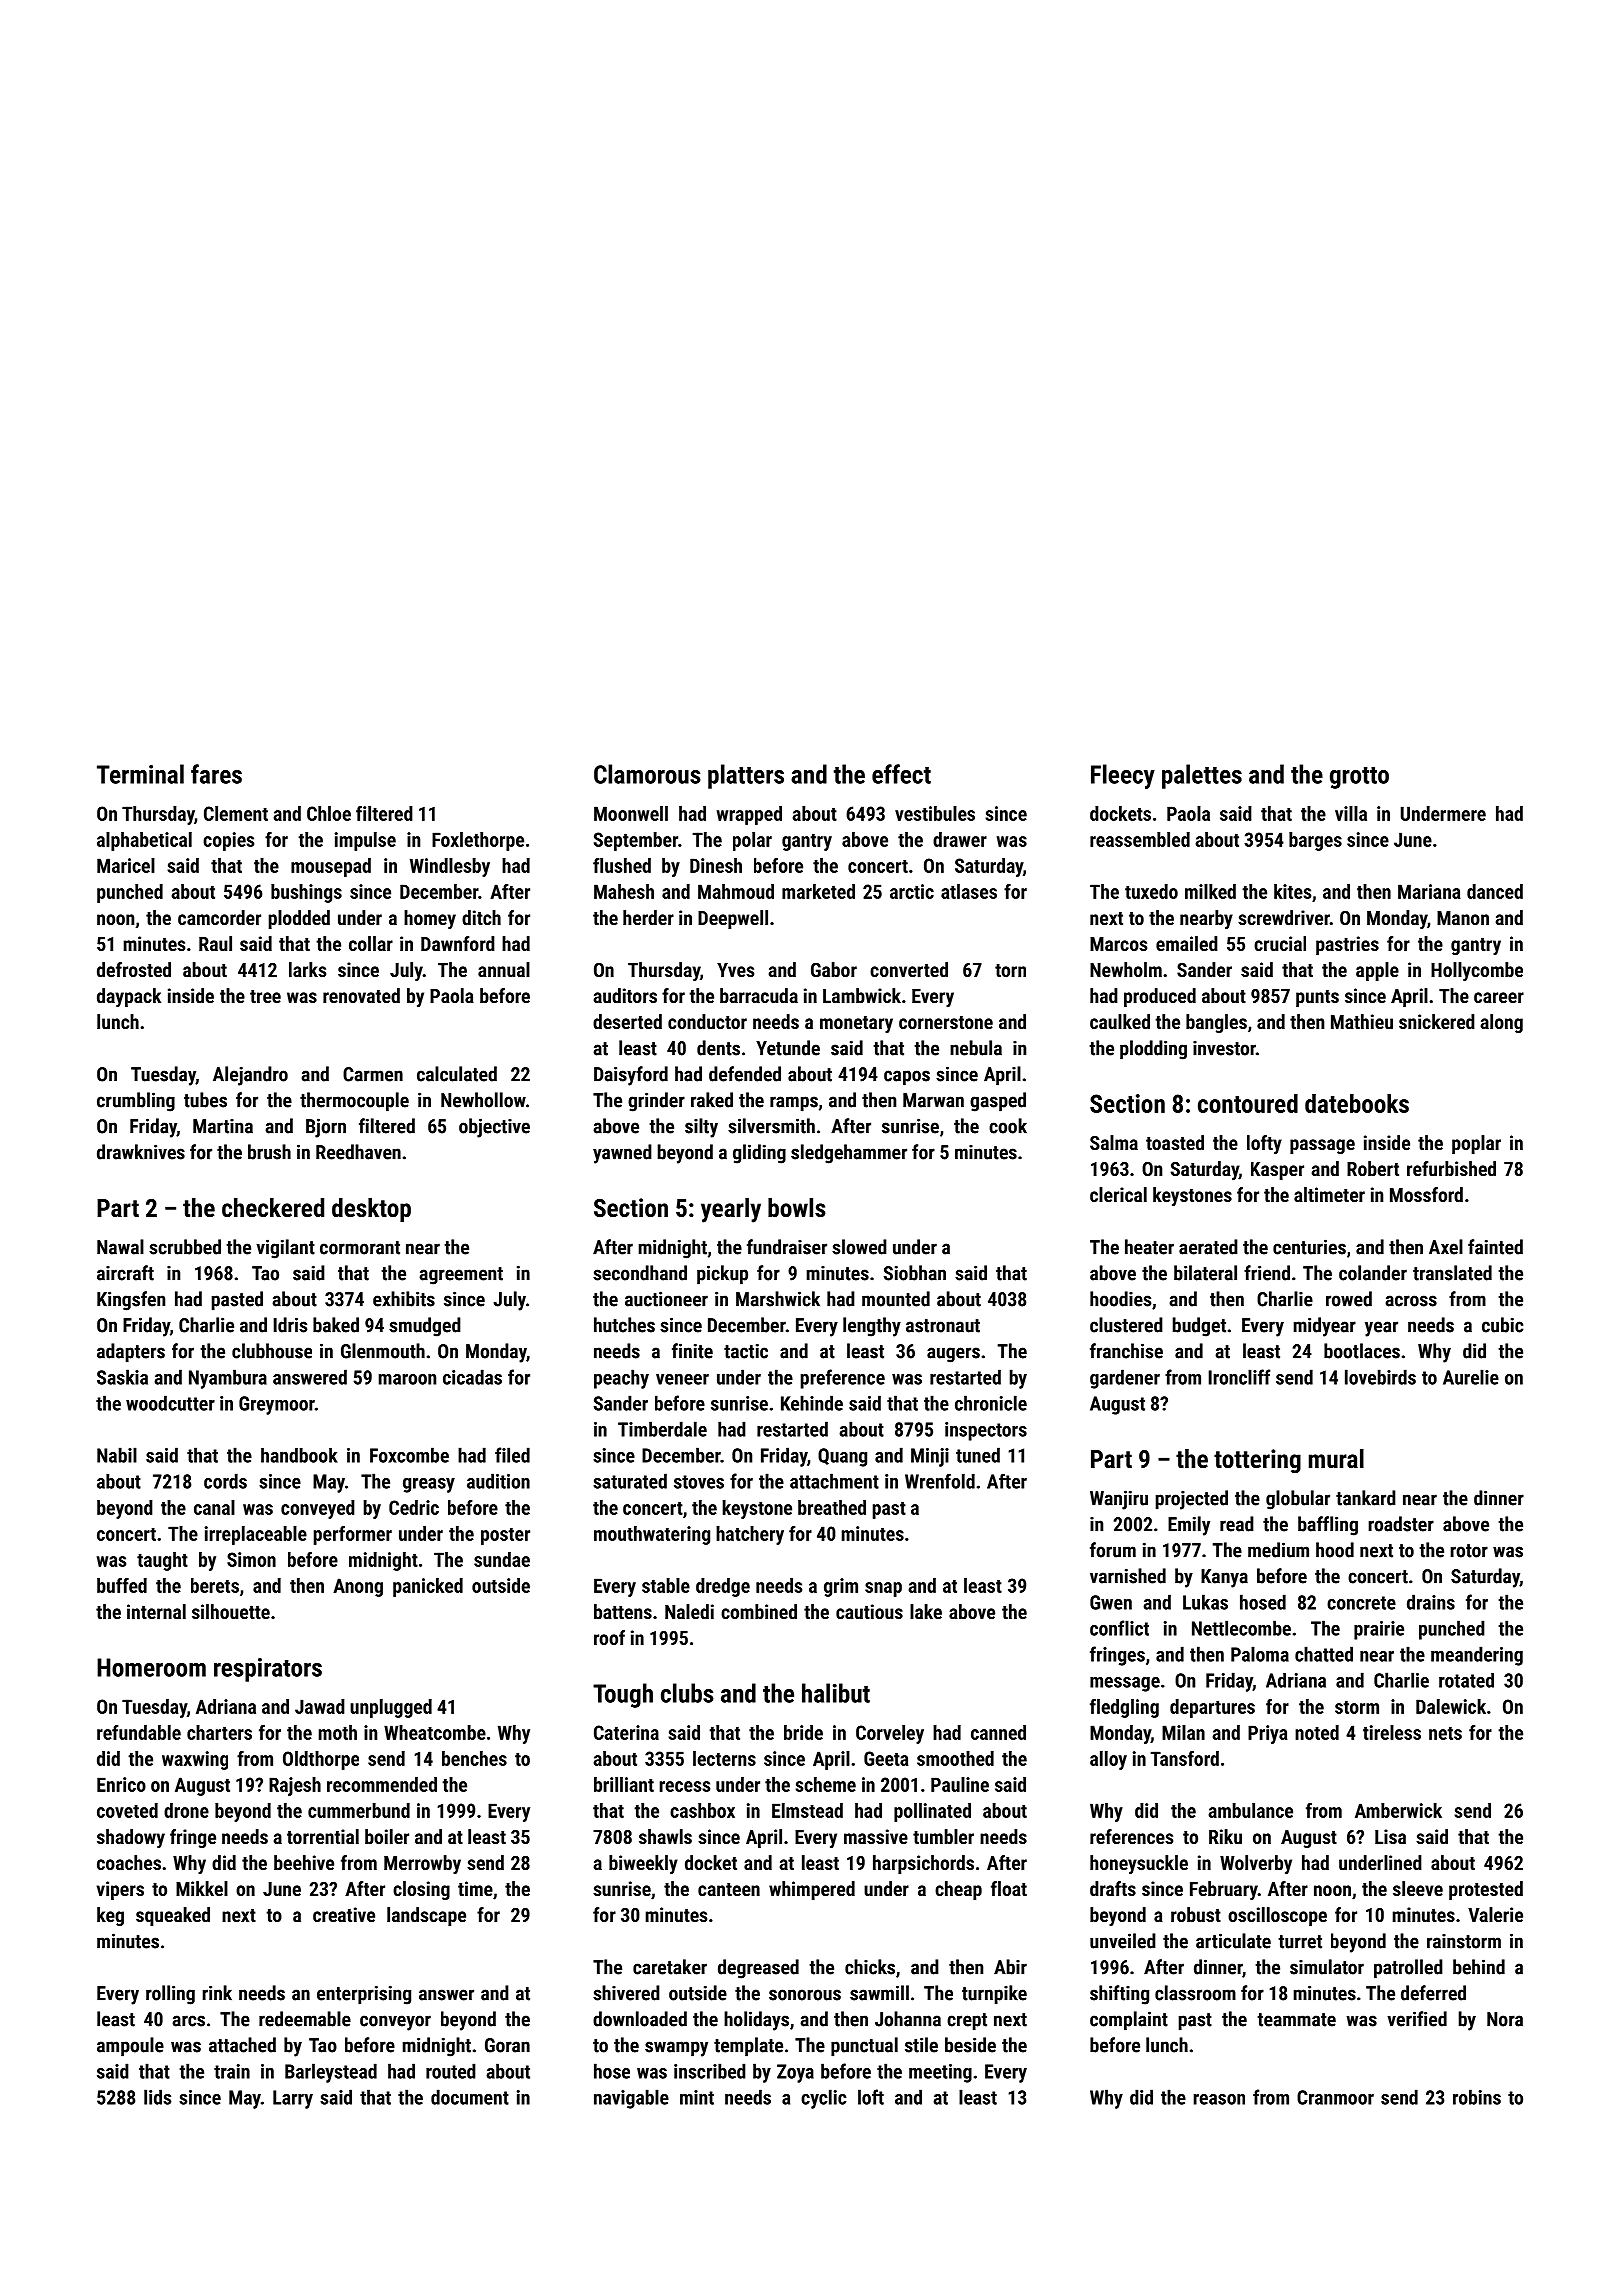 This page has height=2292, width=1620. Describe the element at coordinates (1359, 778) in the page. I see `grotto` at that location.
